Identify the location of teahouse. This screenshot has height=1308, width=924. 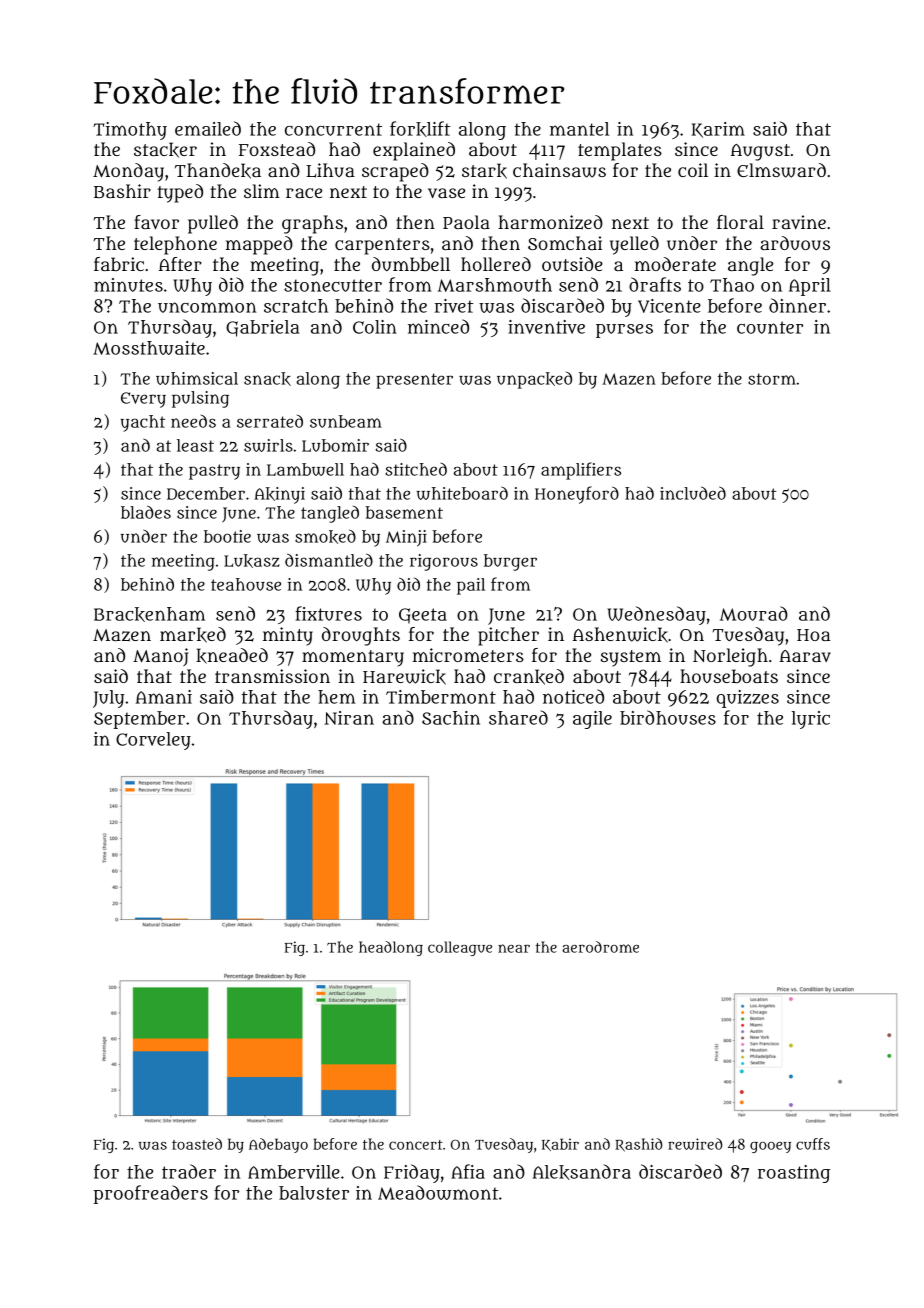
(246, 584).
